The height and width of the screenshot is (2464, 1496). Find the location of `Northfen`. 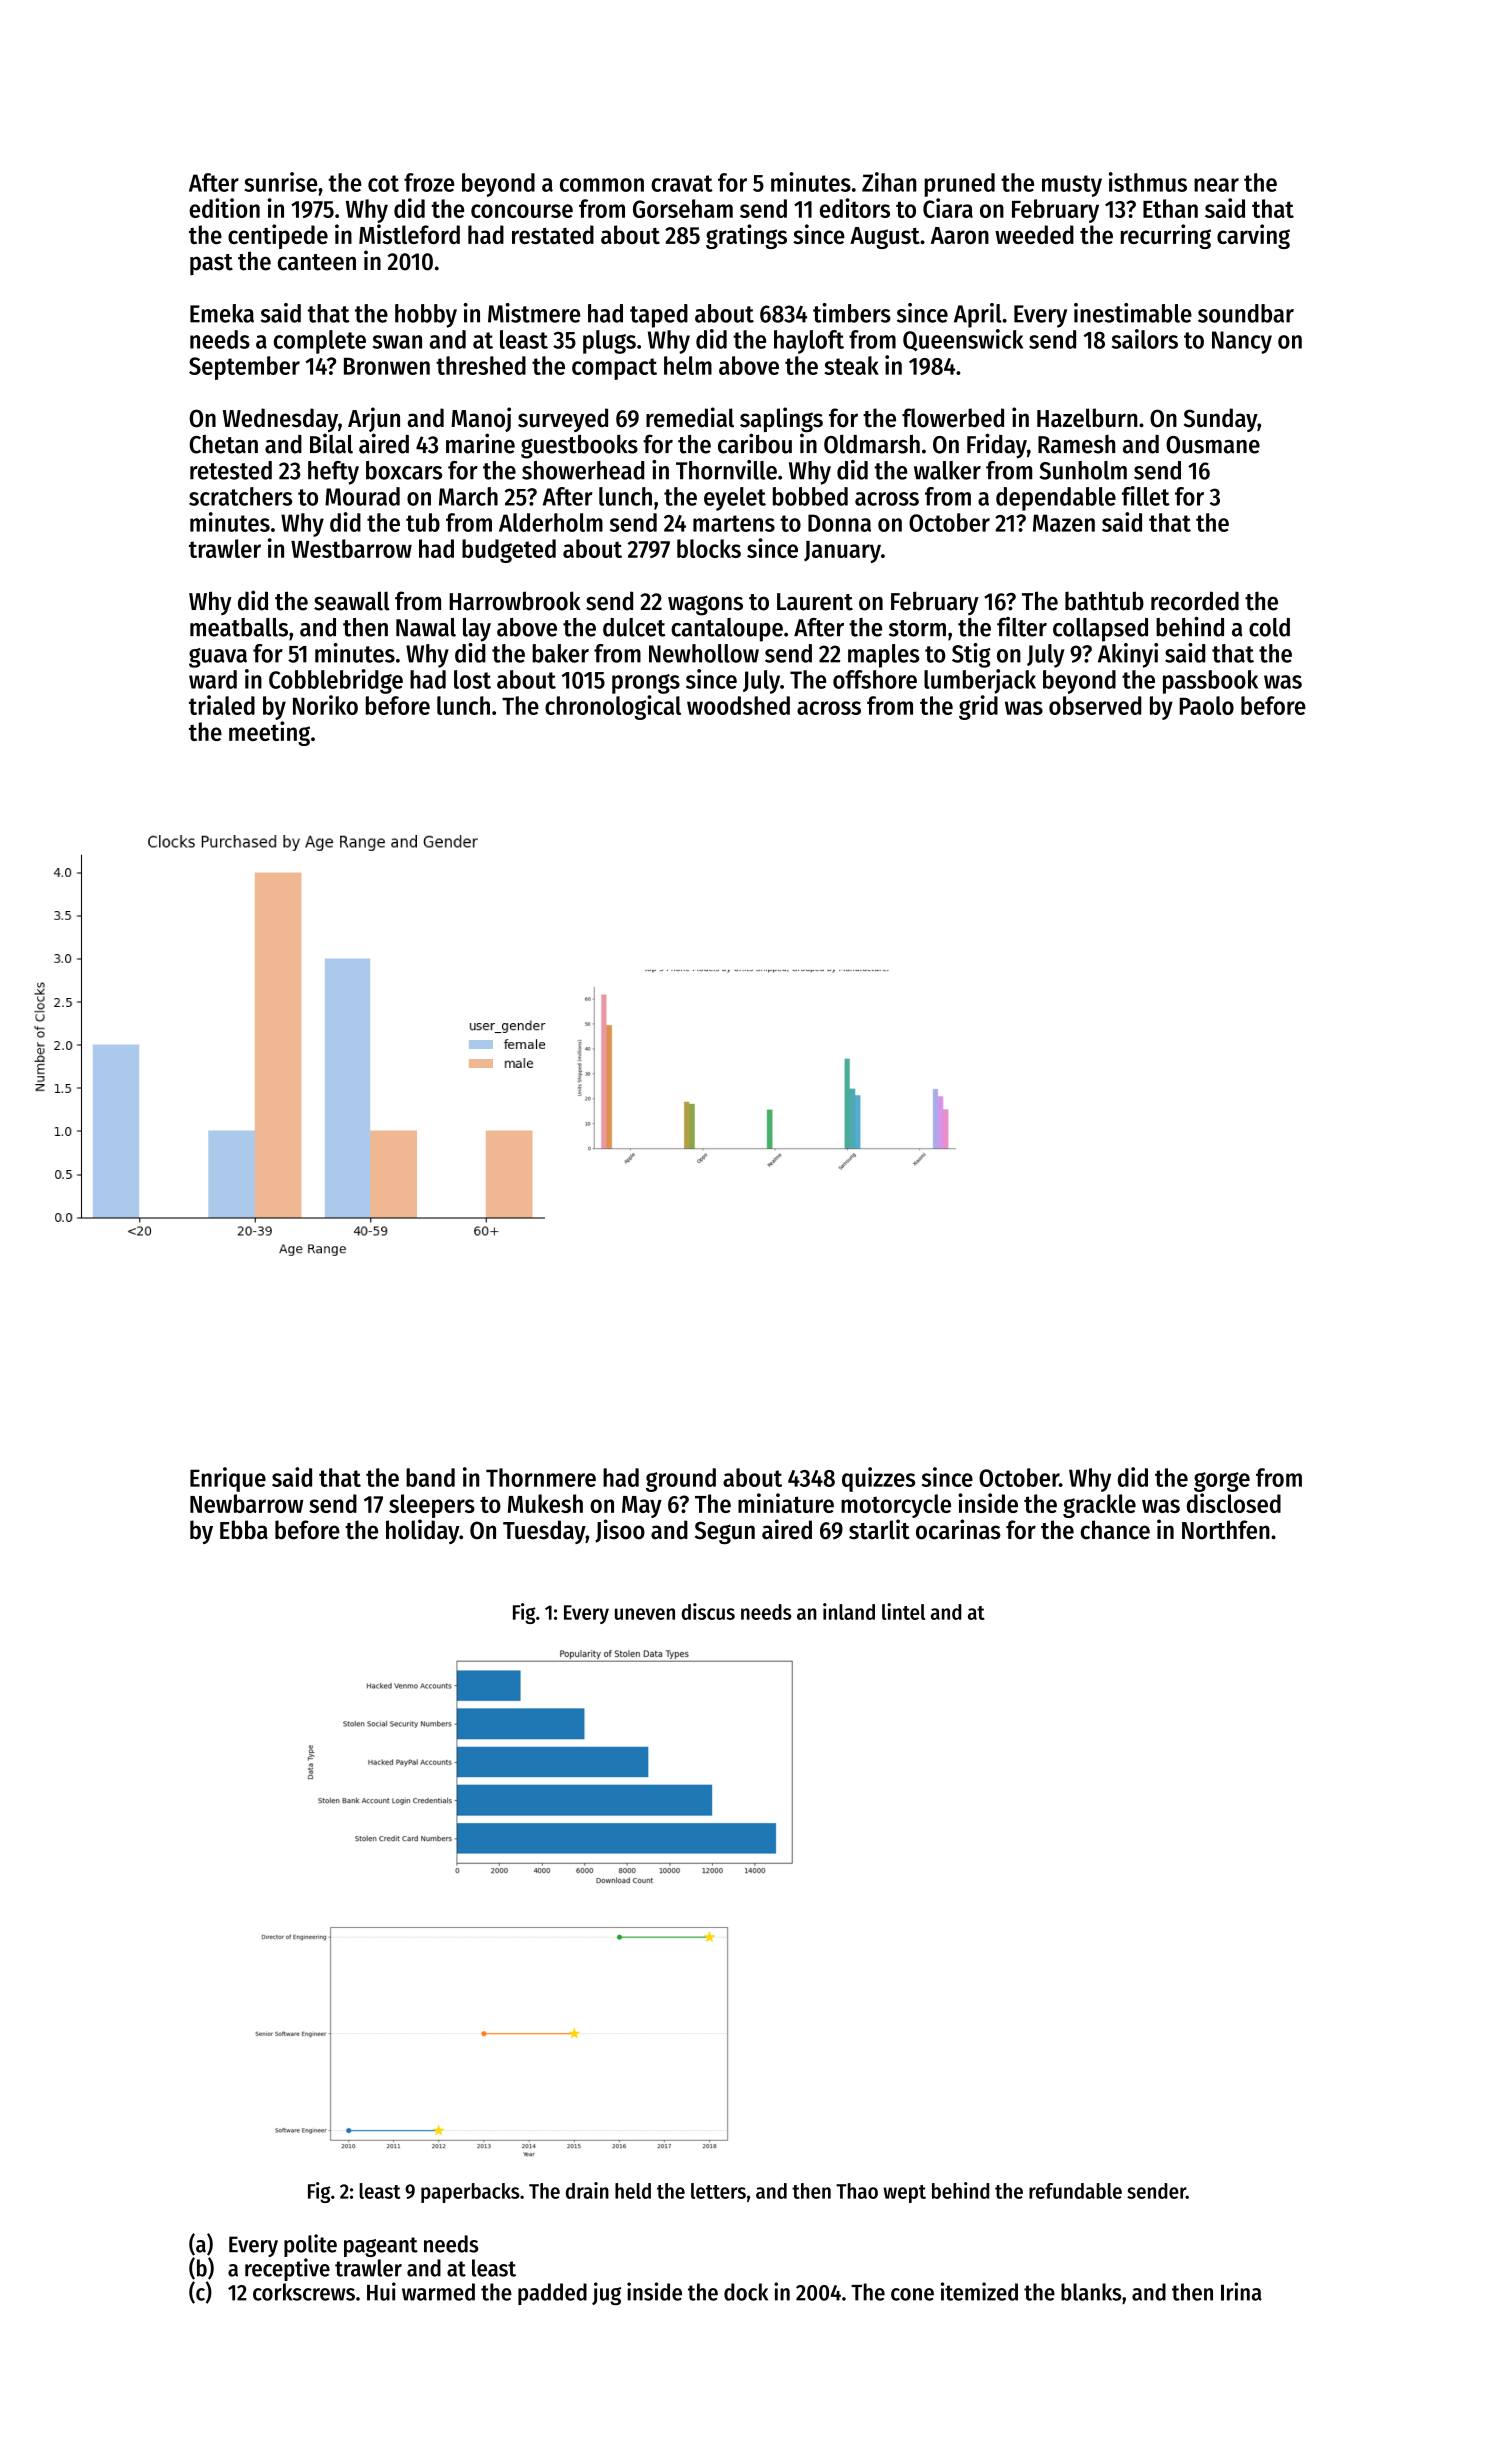

Northfen is located at coordinates (1226, 1530).
